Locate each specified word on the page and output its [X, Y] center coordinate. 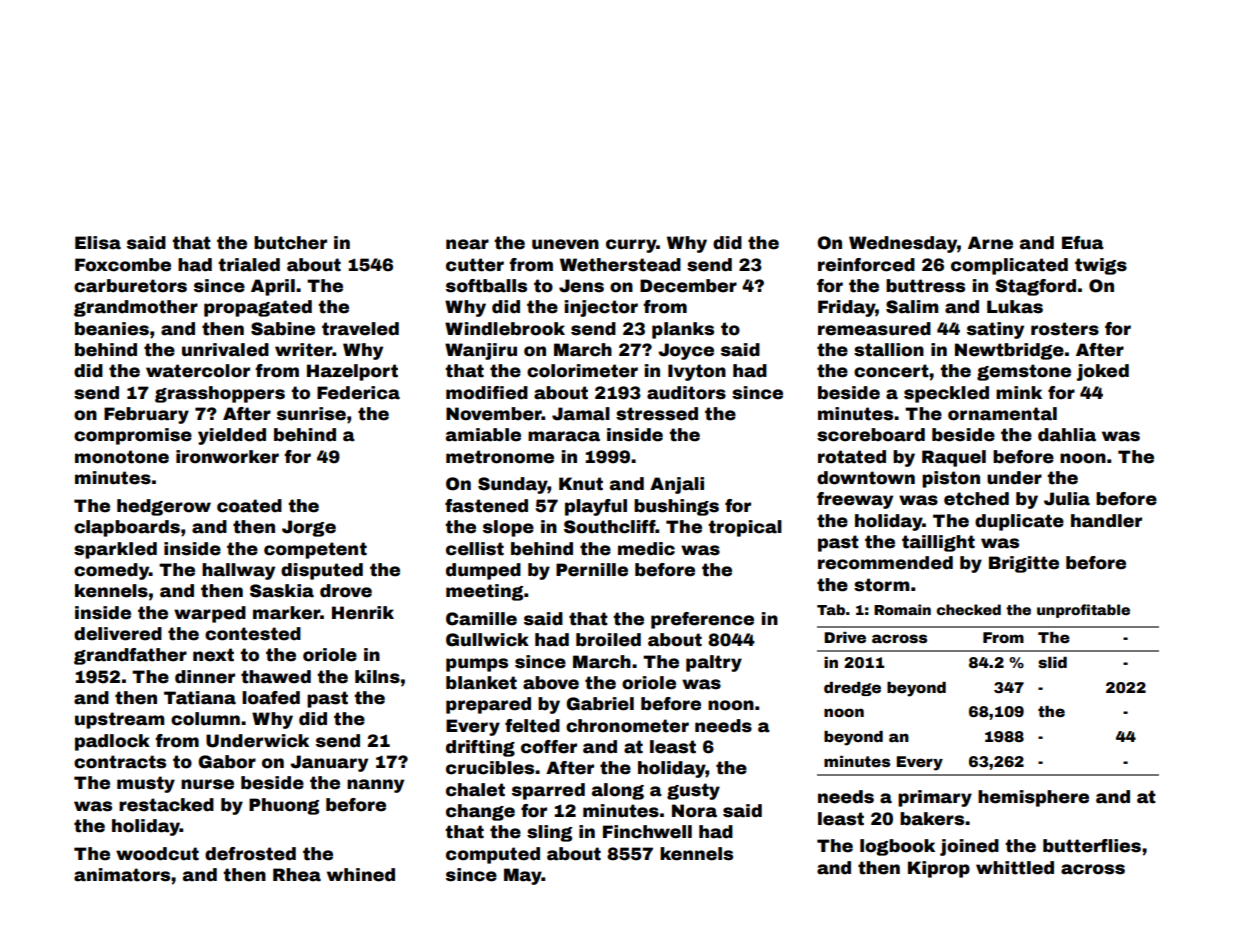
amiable [483, 435]
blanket [481, 683]
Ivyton [697, 372]
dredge [852, 689]
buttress [925, 286]
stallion [889, 350]
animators [122, 875]
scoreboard [871, 435]
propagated [258, 308]
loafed [271, 698]
